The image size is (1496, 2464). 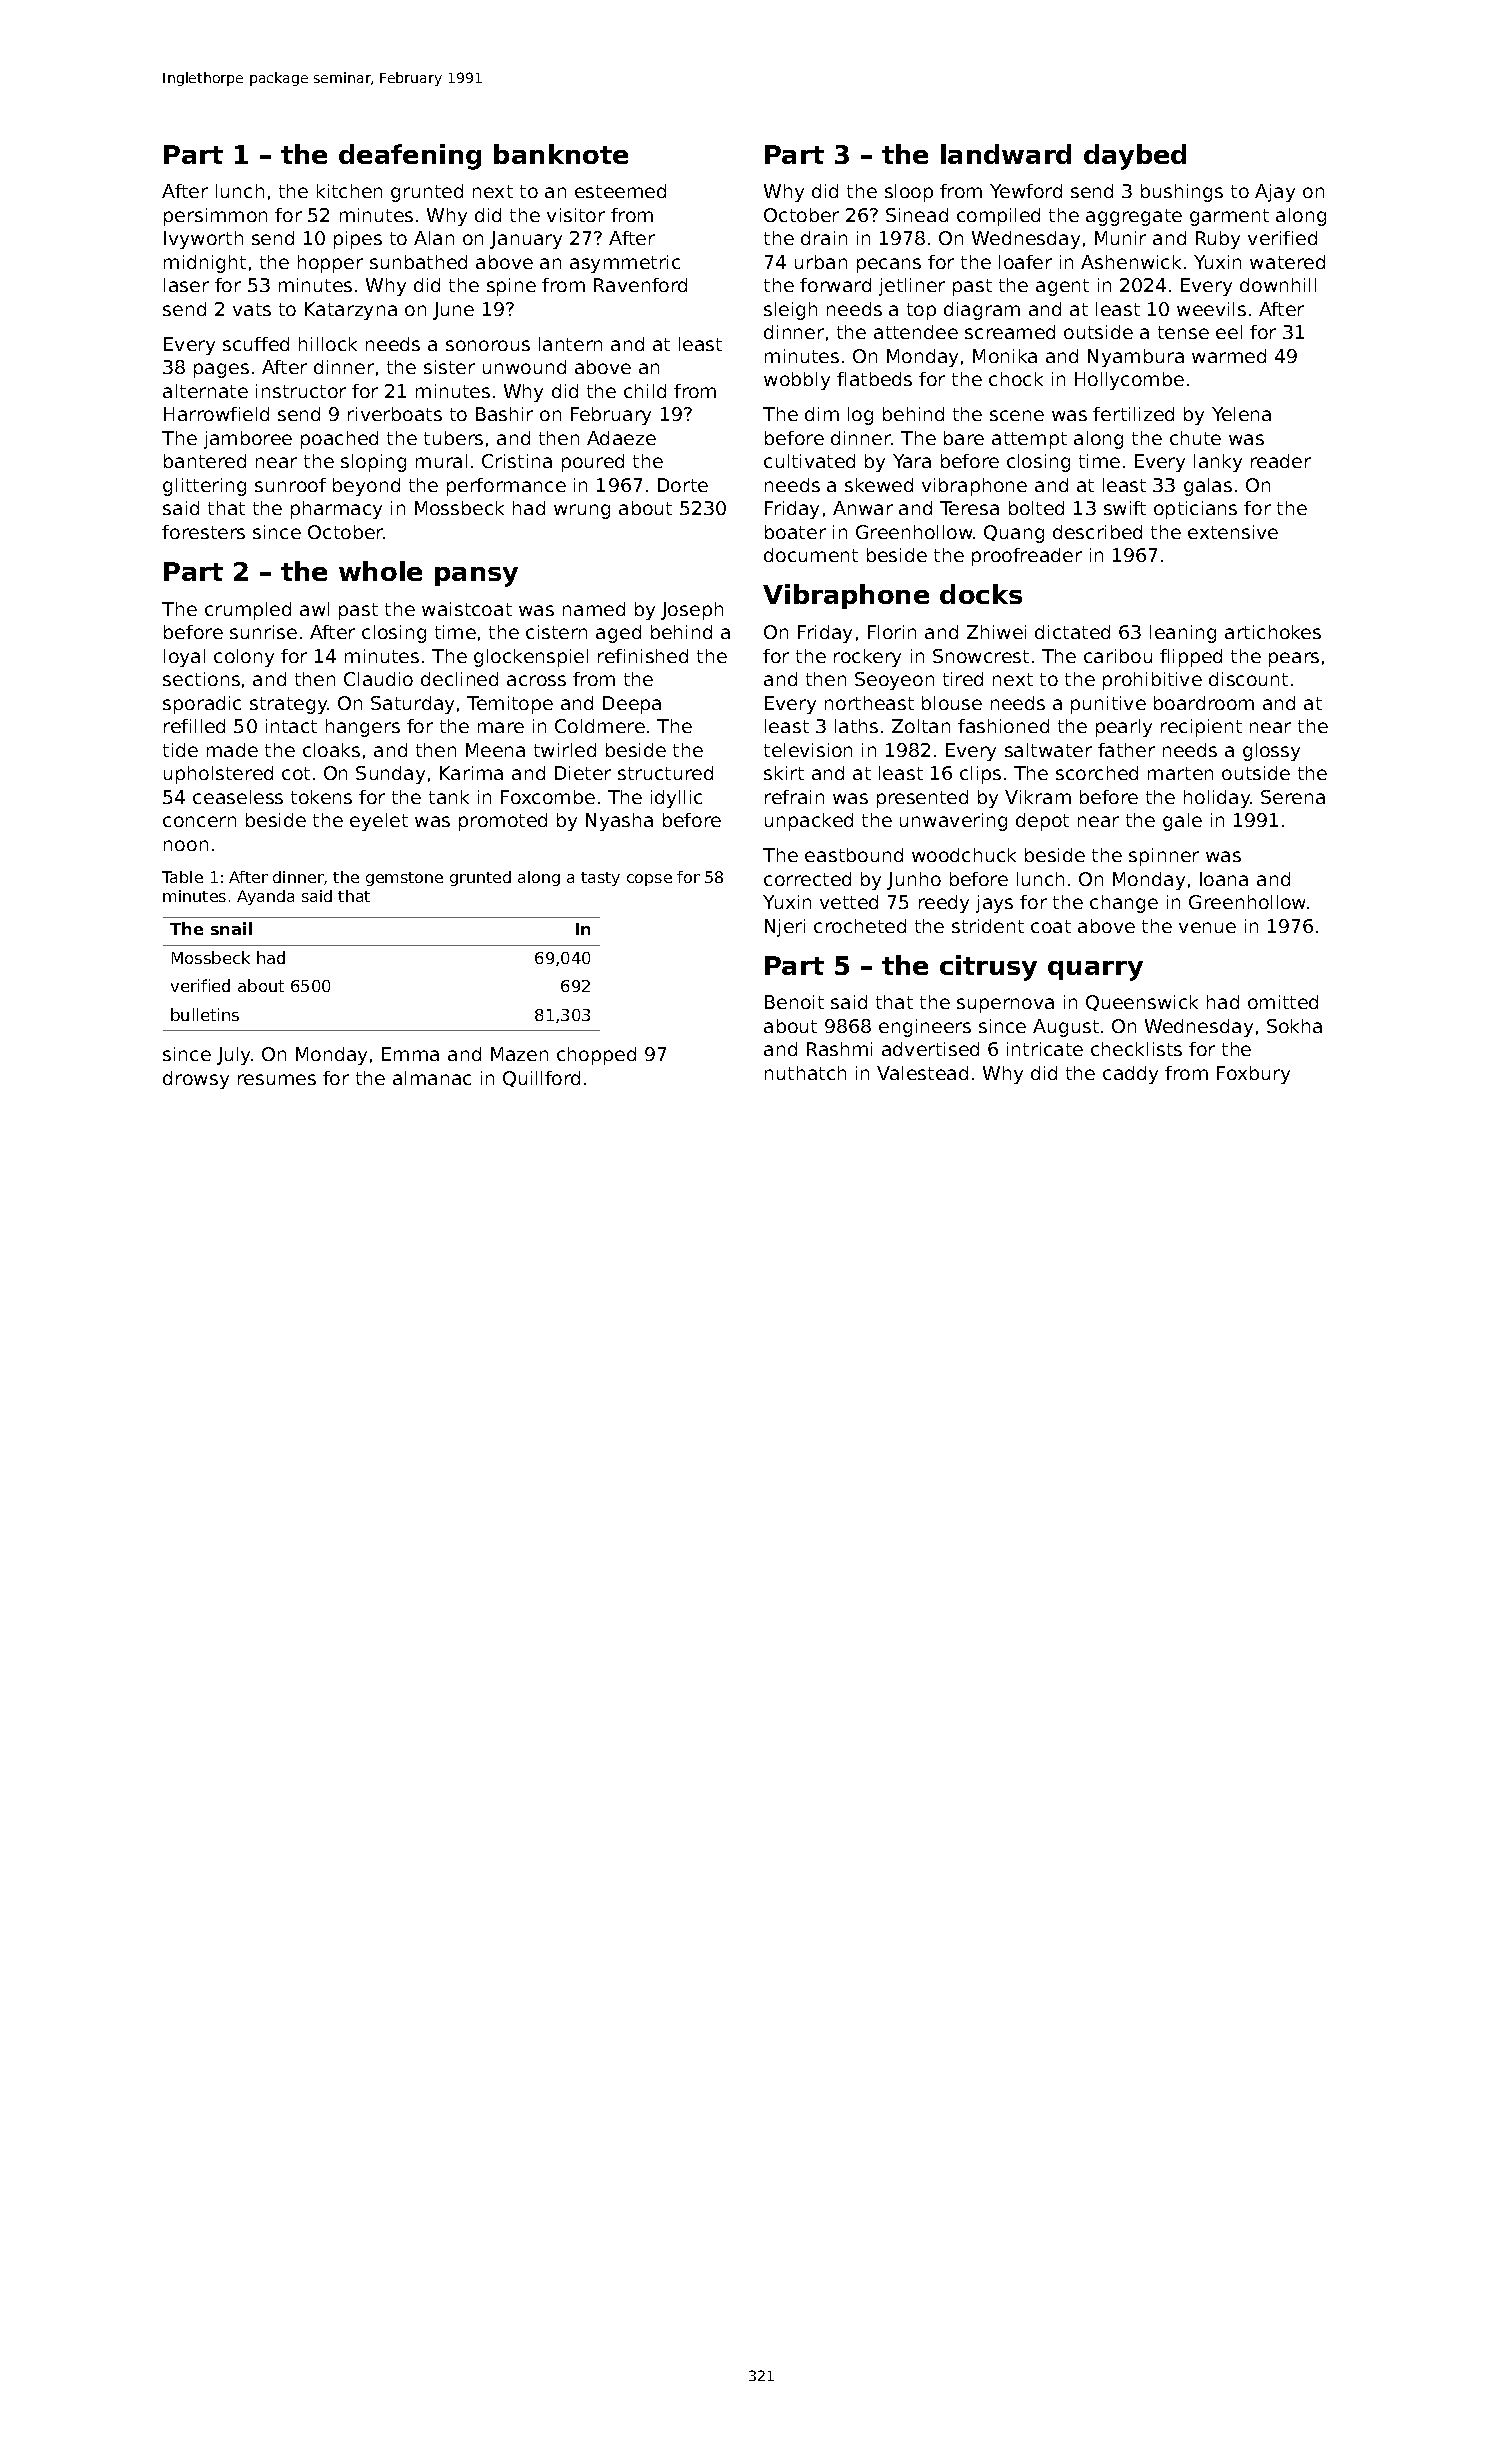 I want to click on change, so click(x=1124, y=904).
